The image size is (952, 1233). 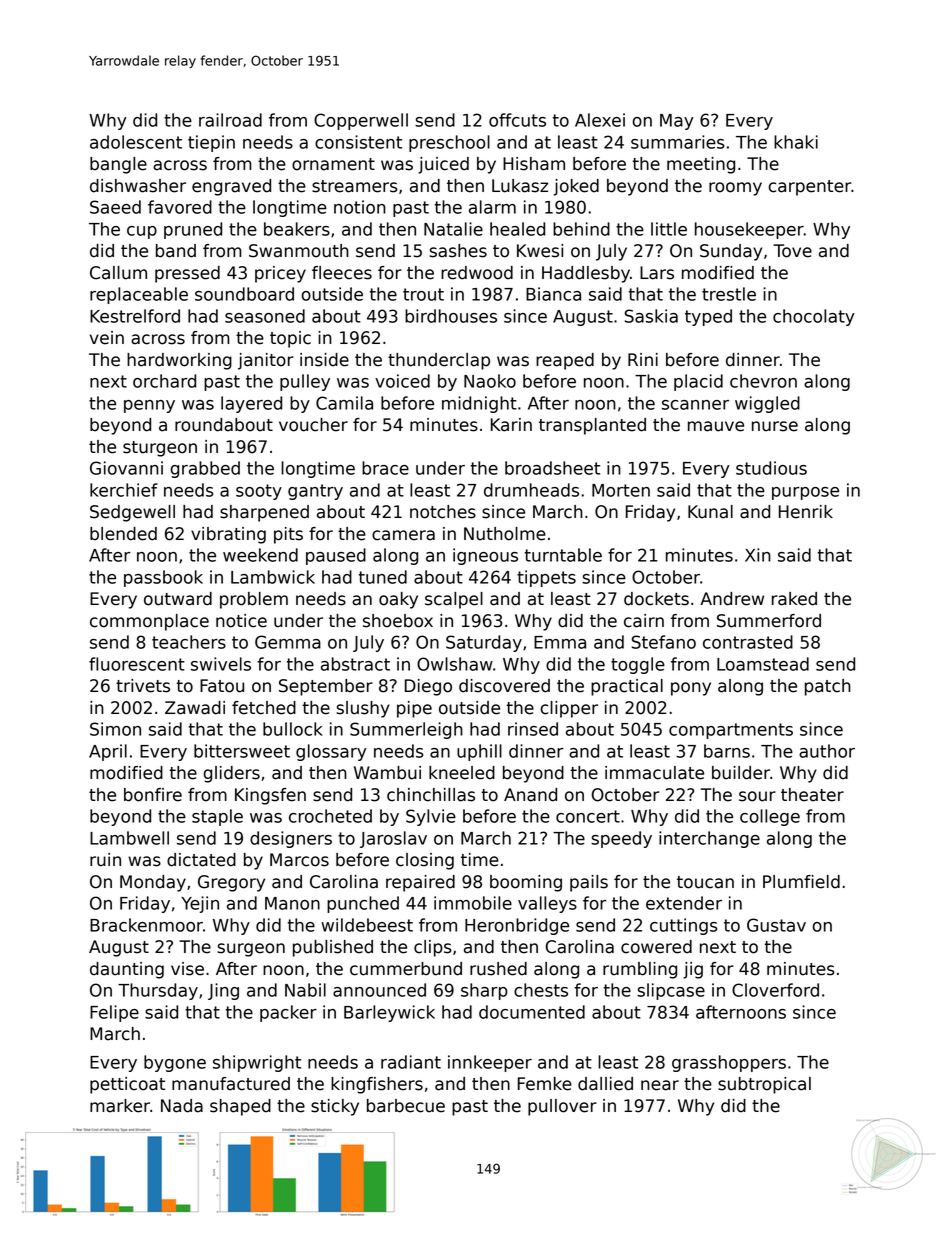 I want to click on Loamstead, so click(x=763, y=664).
